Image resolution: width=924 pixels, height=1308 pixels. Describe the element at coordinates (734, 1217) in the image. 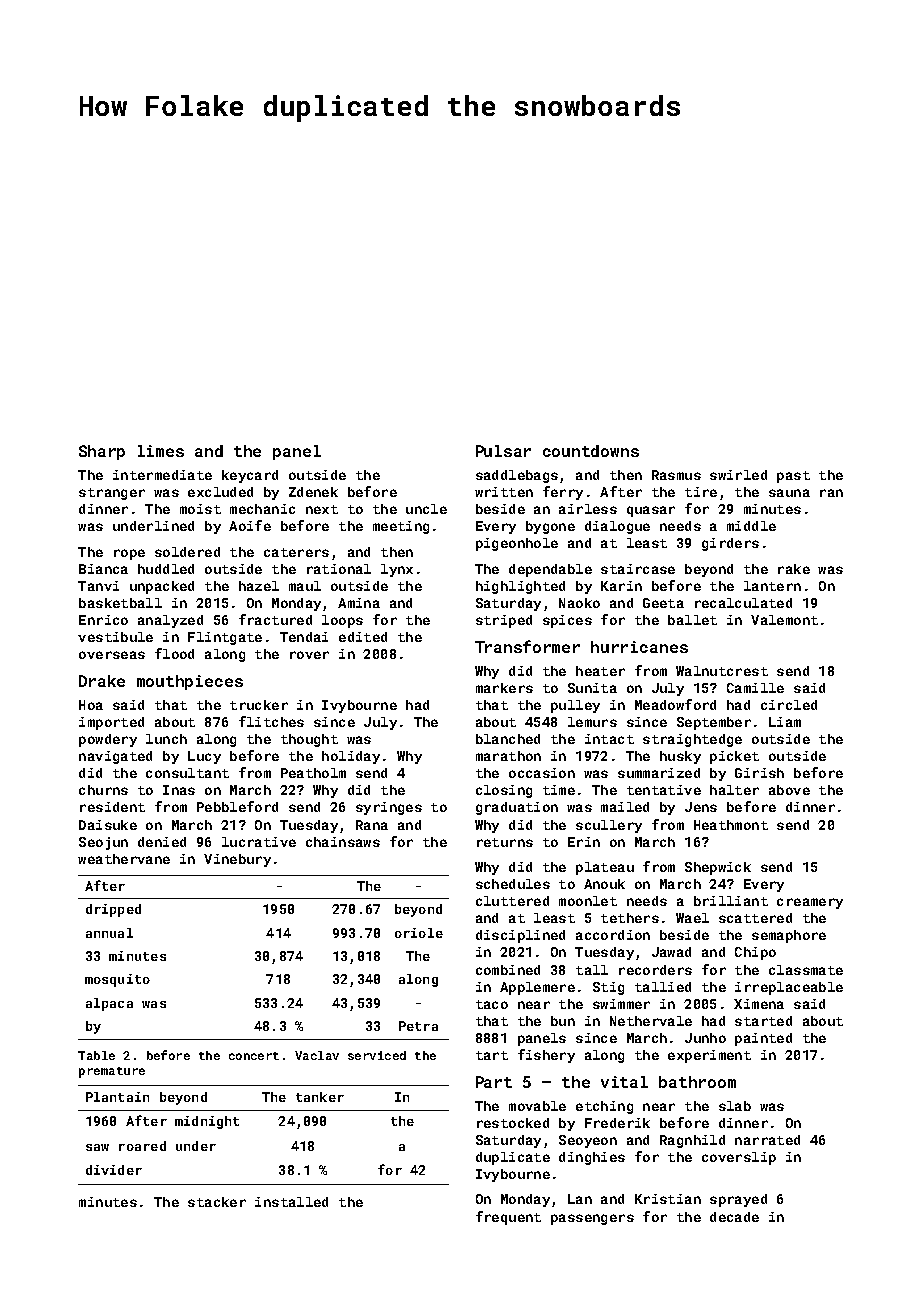

I see `decade` at that location.
